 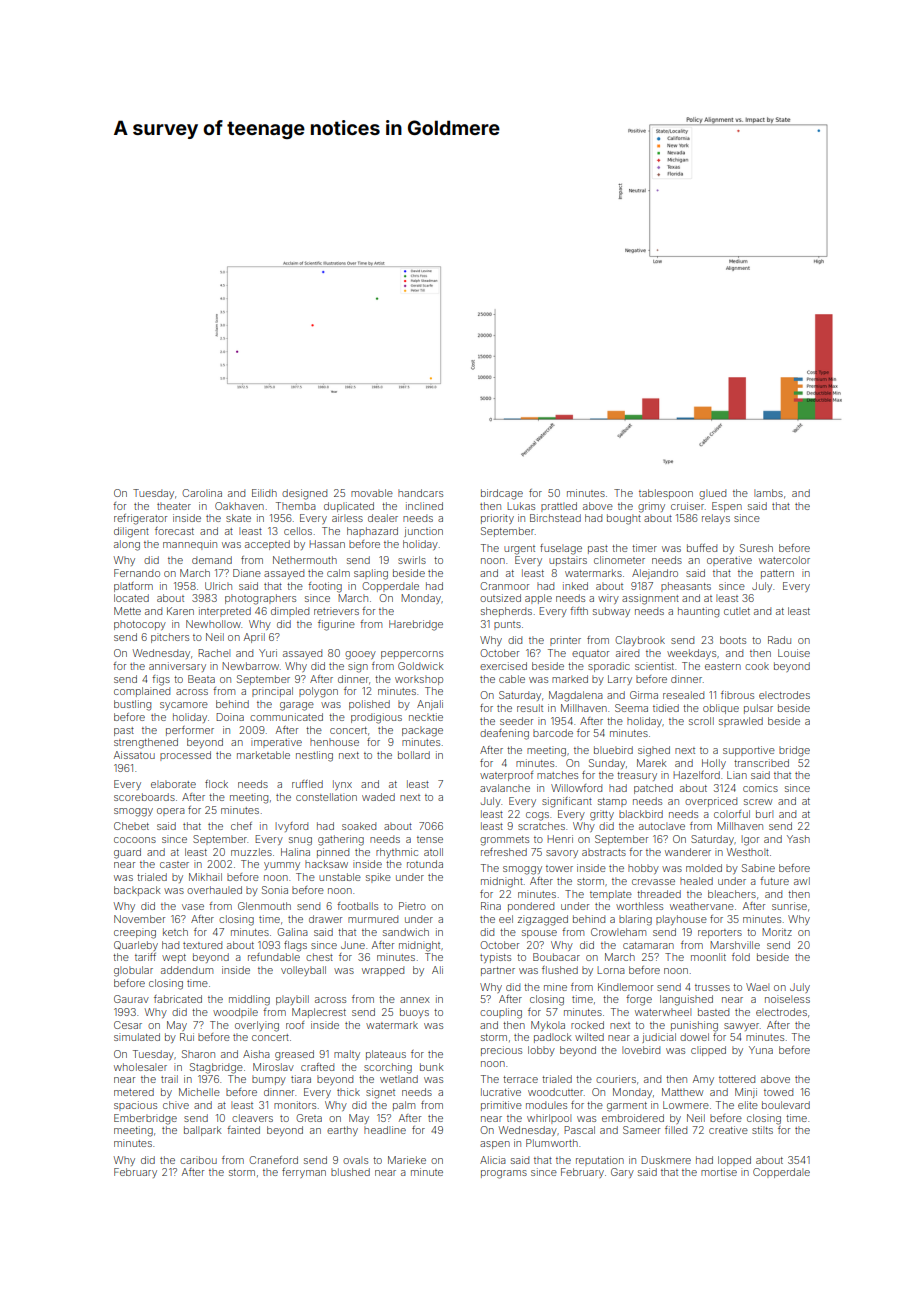 What do you see at coordinates (325, 919) in the image?
I see `drawer` at bounding box center [325, 919].
